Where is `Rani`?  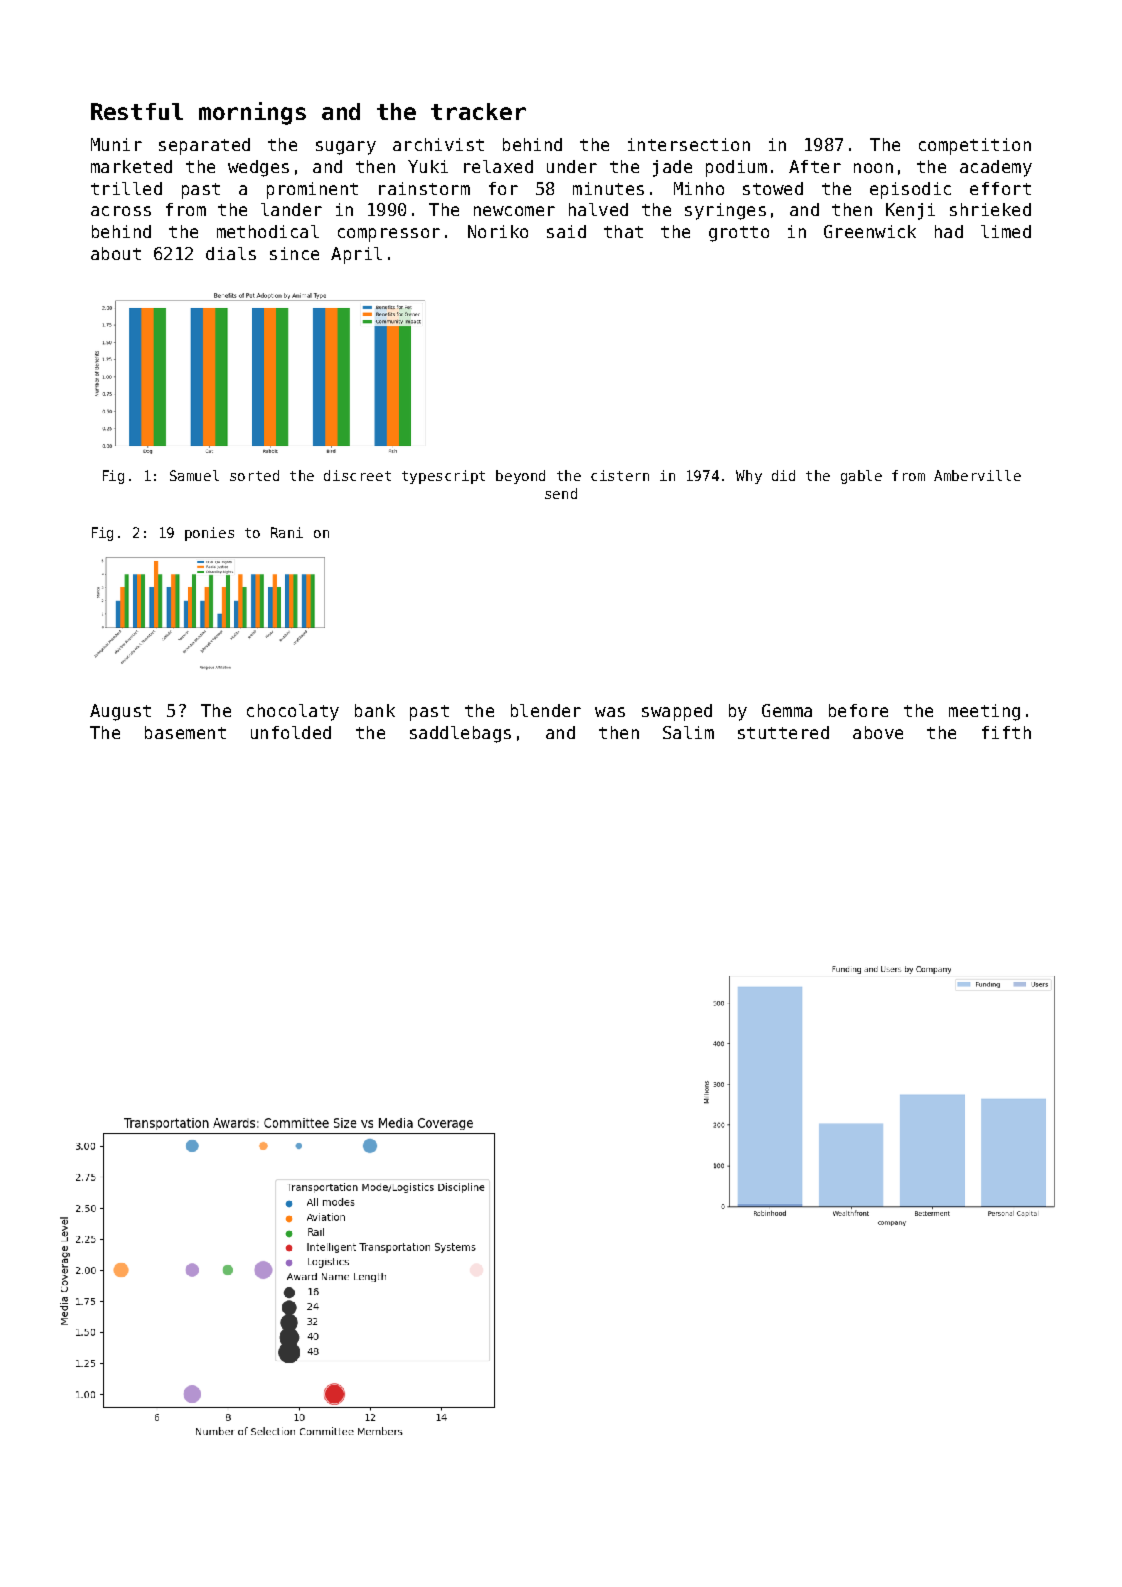
Rani is located at coordinates (287, 532).
